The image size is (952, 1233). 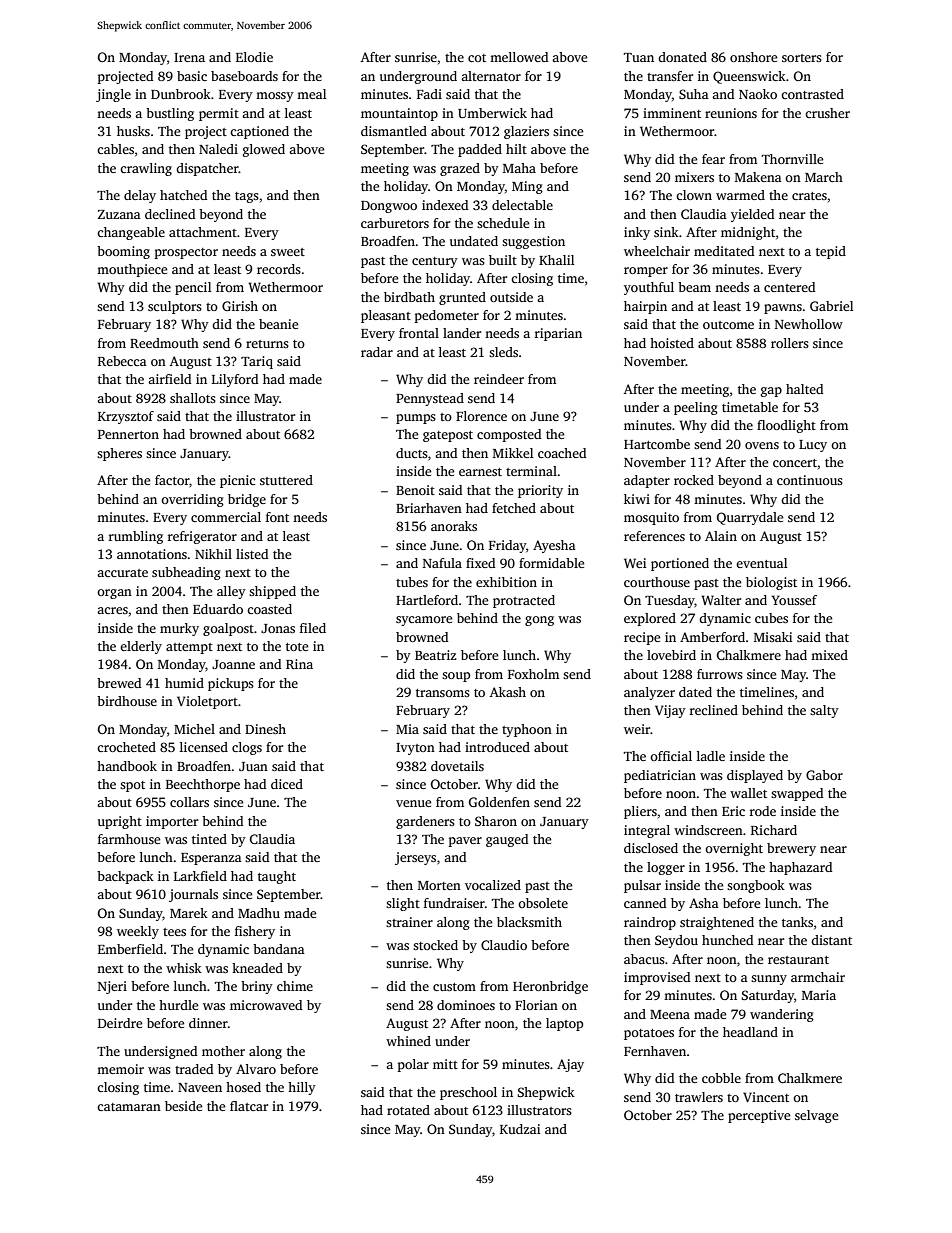 What do you see at coordinates (533, 242) in the page?
I see `suggestion` at bounding box center [533, 242].
